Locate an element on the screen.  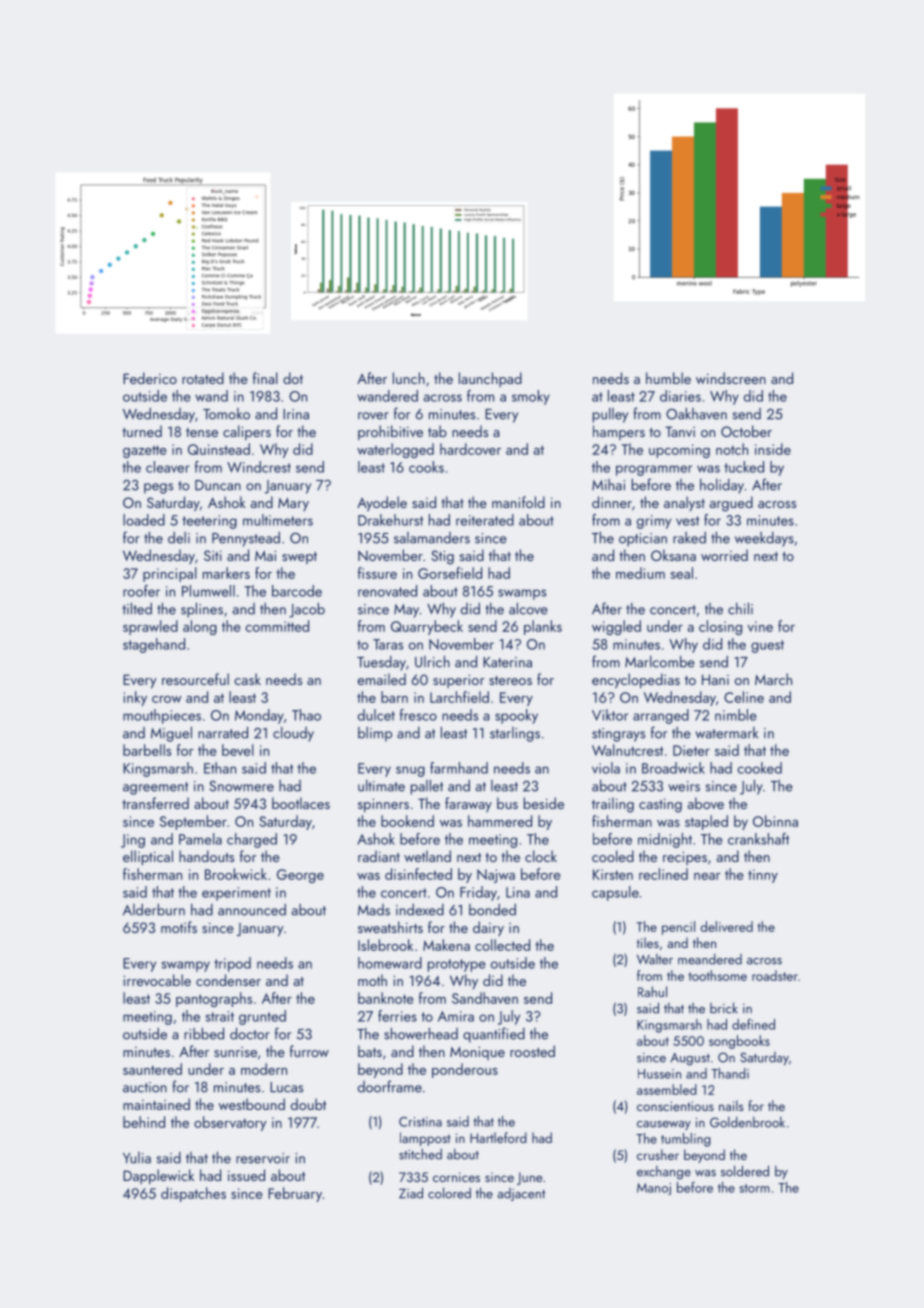
principal is located at coordinates (170, 574).
